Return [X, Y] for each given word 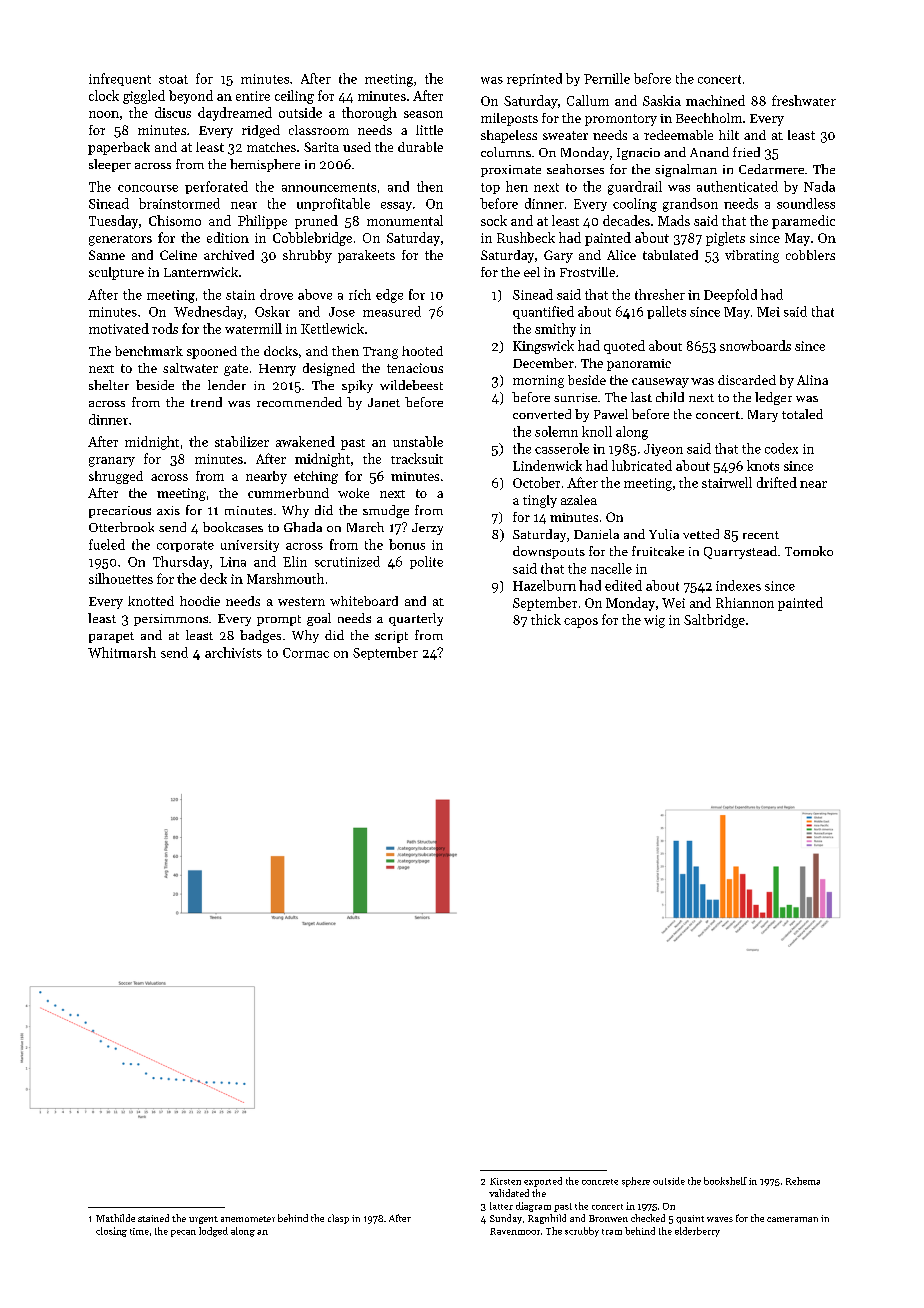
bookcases [233, 527]
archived [229, 255]
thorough [369, 114]
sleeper [110, 165]
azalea [579, 500]
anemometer [248, 1219]
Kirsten [505, 1181]
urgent [203, 1220]
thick [546, 619]
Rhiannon [745, 602]
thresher [660, 294]
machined [715, 100]
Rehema [803, 1181]
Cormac [306, 653]
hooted [422, 351]
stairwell [727, 482]
